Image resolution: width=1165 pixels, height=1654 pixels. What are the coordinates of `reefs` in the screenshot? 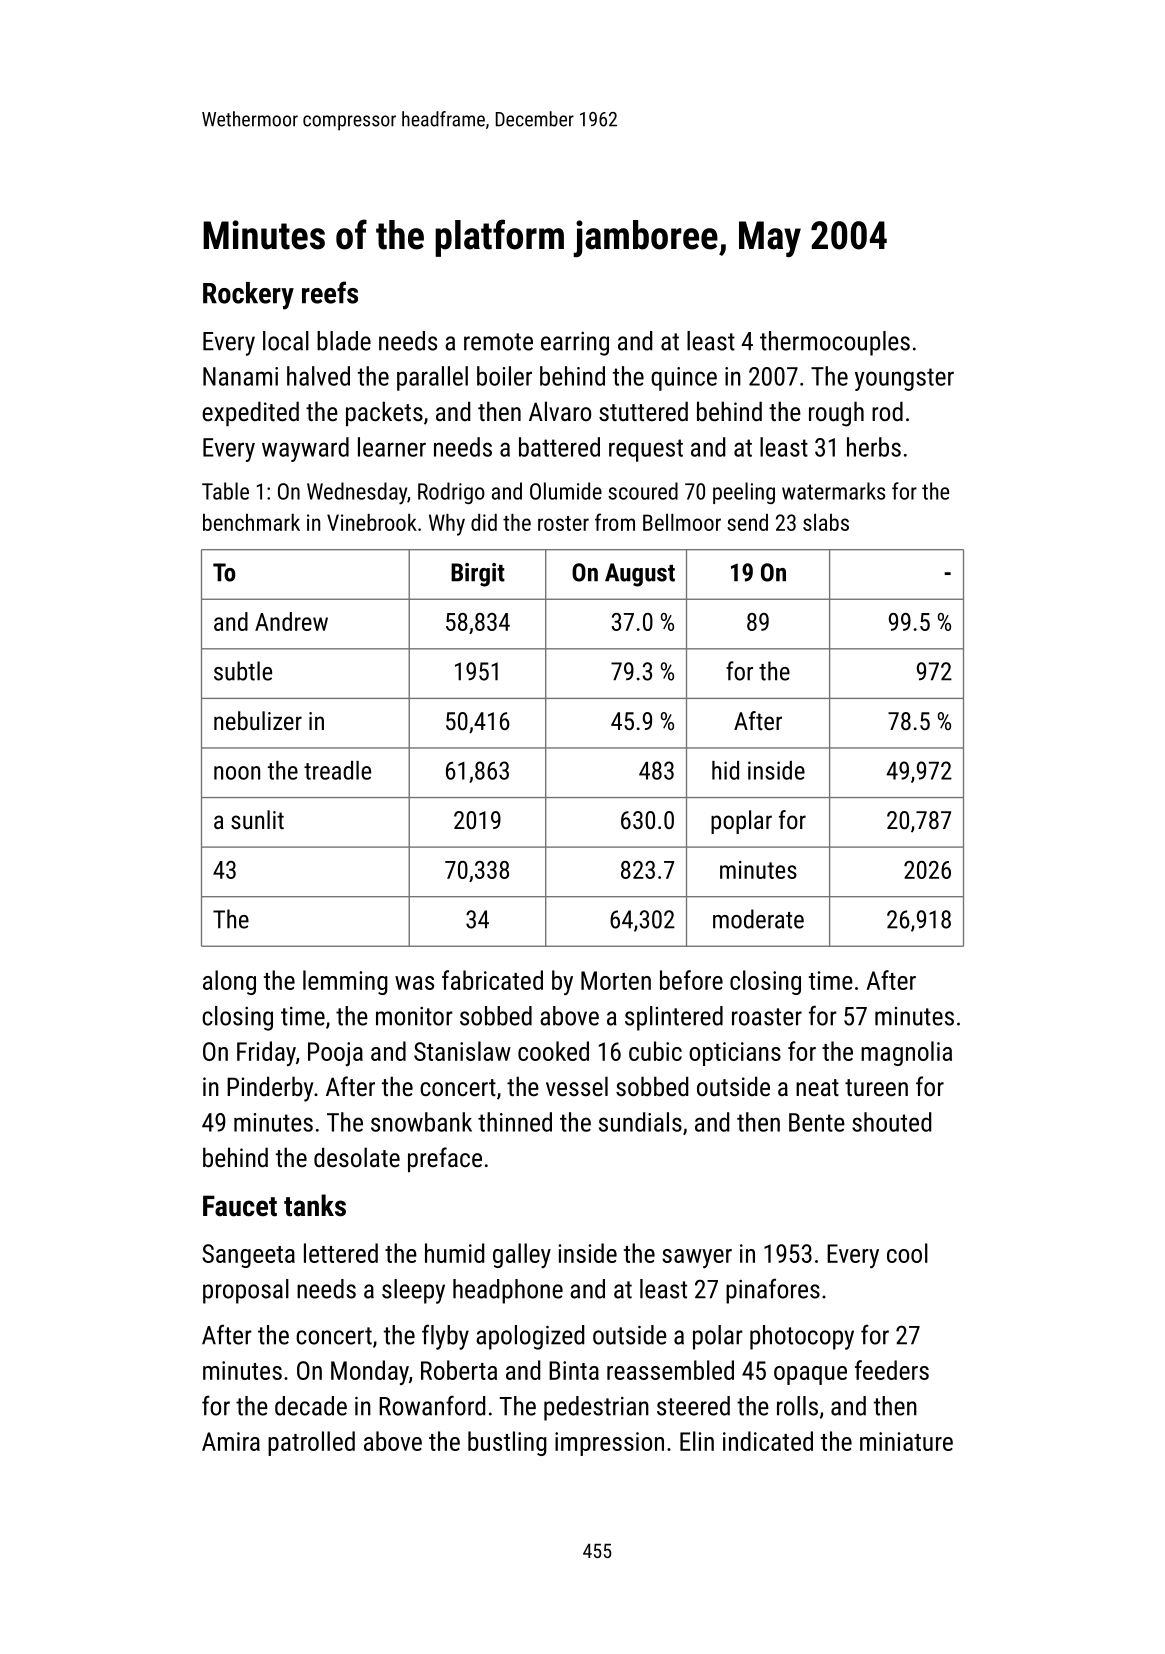 It's located at (330, 292).
